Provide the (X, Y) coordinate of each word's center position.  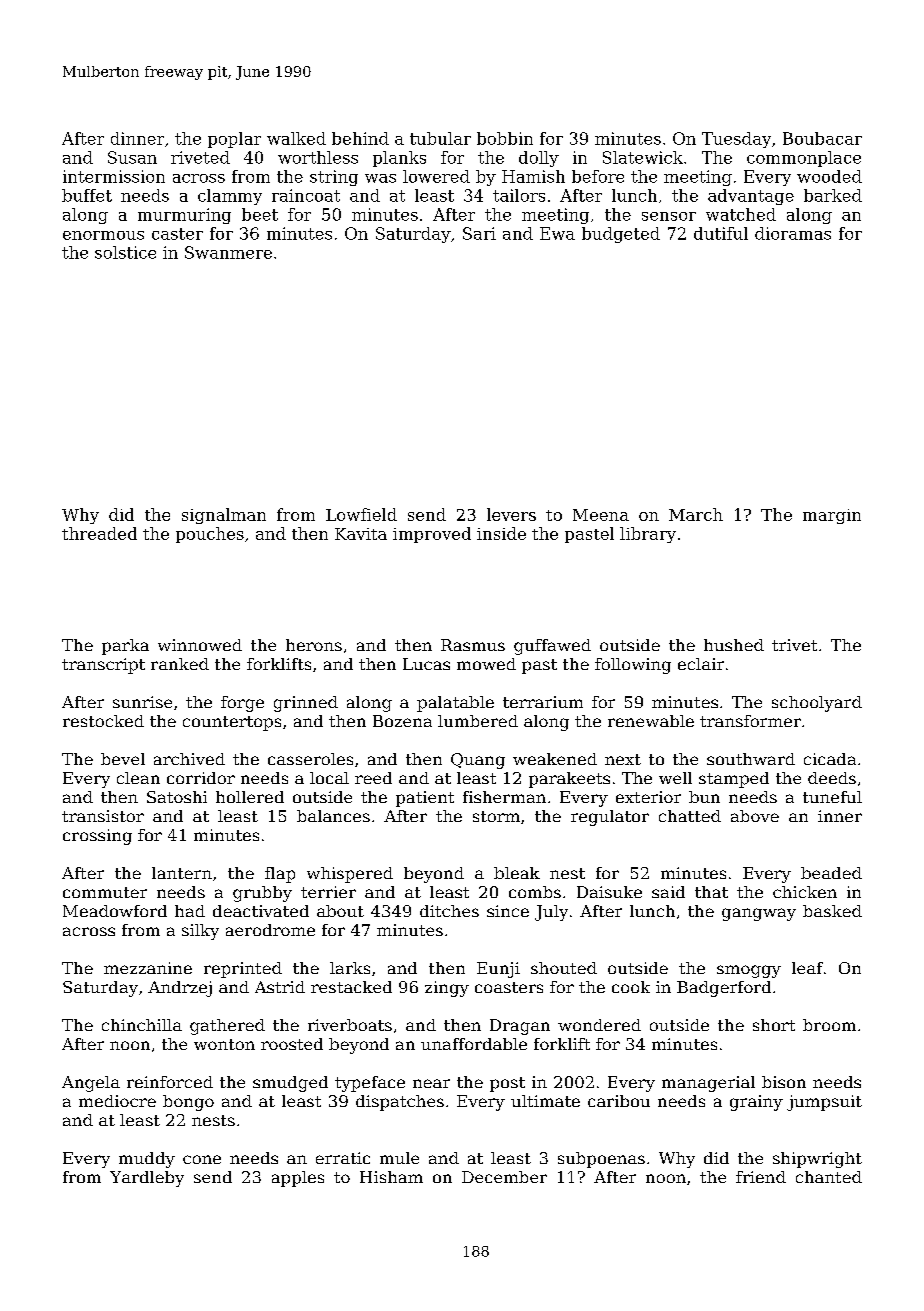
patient (425, 799)
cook (631, 987)
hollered (250, 797)
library (648, 535)
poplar (234, 140)
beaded (831, 873)
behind (360, 138)
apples (298, 1179)
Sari (479, 233)
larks (350, 968)
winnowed (200, 645)
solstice (125, 252)
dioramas (793, 233)
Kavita (361, 534)
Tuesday (736, 140)
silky (200, 932)
